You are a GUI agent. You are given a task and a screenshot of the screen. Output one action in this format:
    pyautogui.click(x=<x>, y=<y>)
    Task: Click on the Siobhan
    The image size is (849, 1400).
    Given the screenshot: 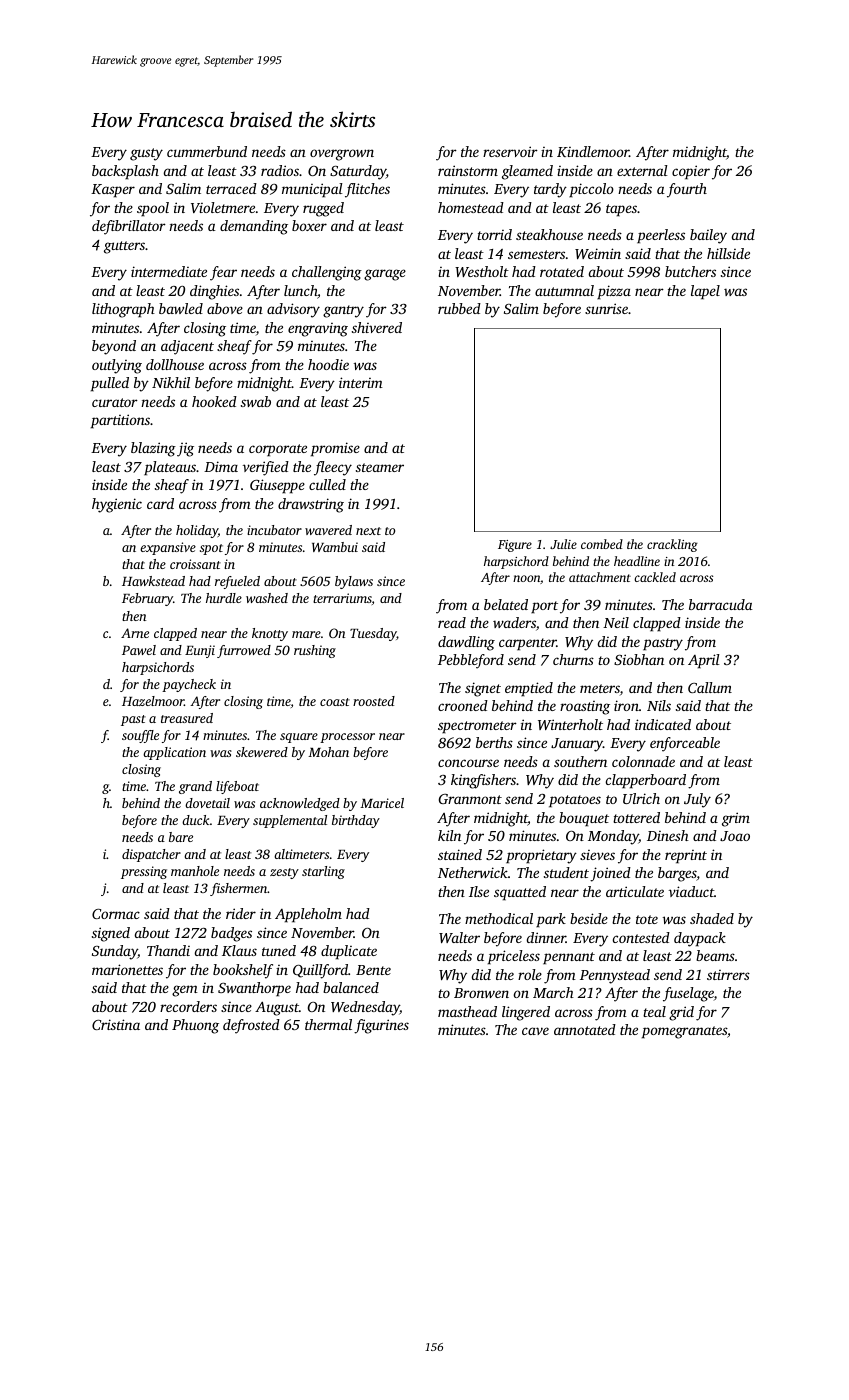 What is the action you would take?
    pyautogui.click(x=639, y=659)
